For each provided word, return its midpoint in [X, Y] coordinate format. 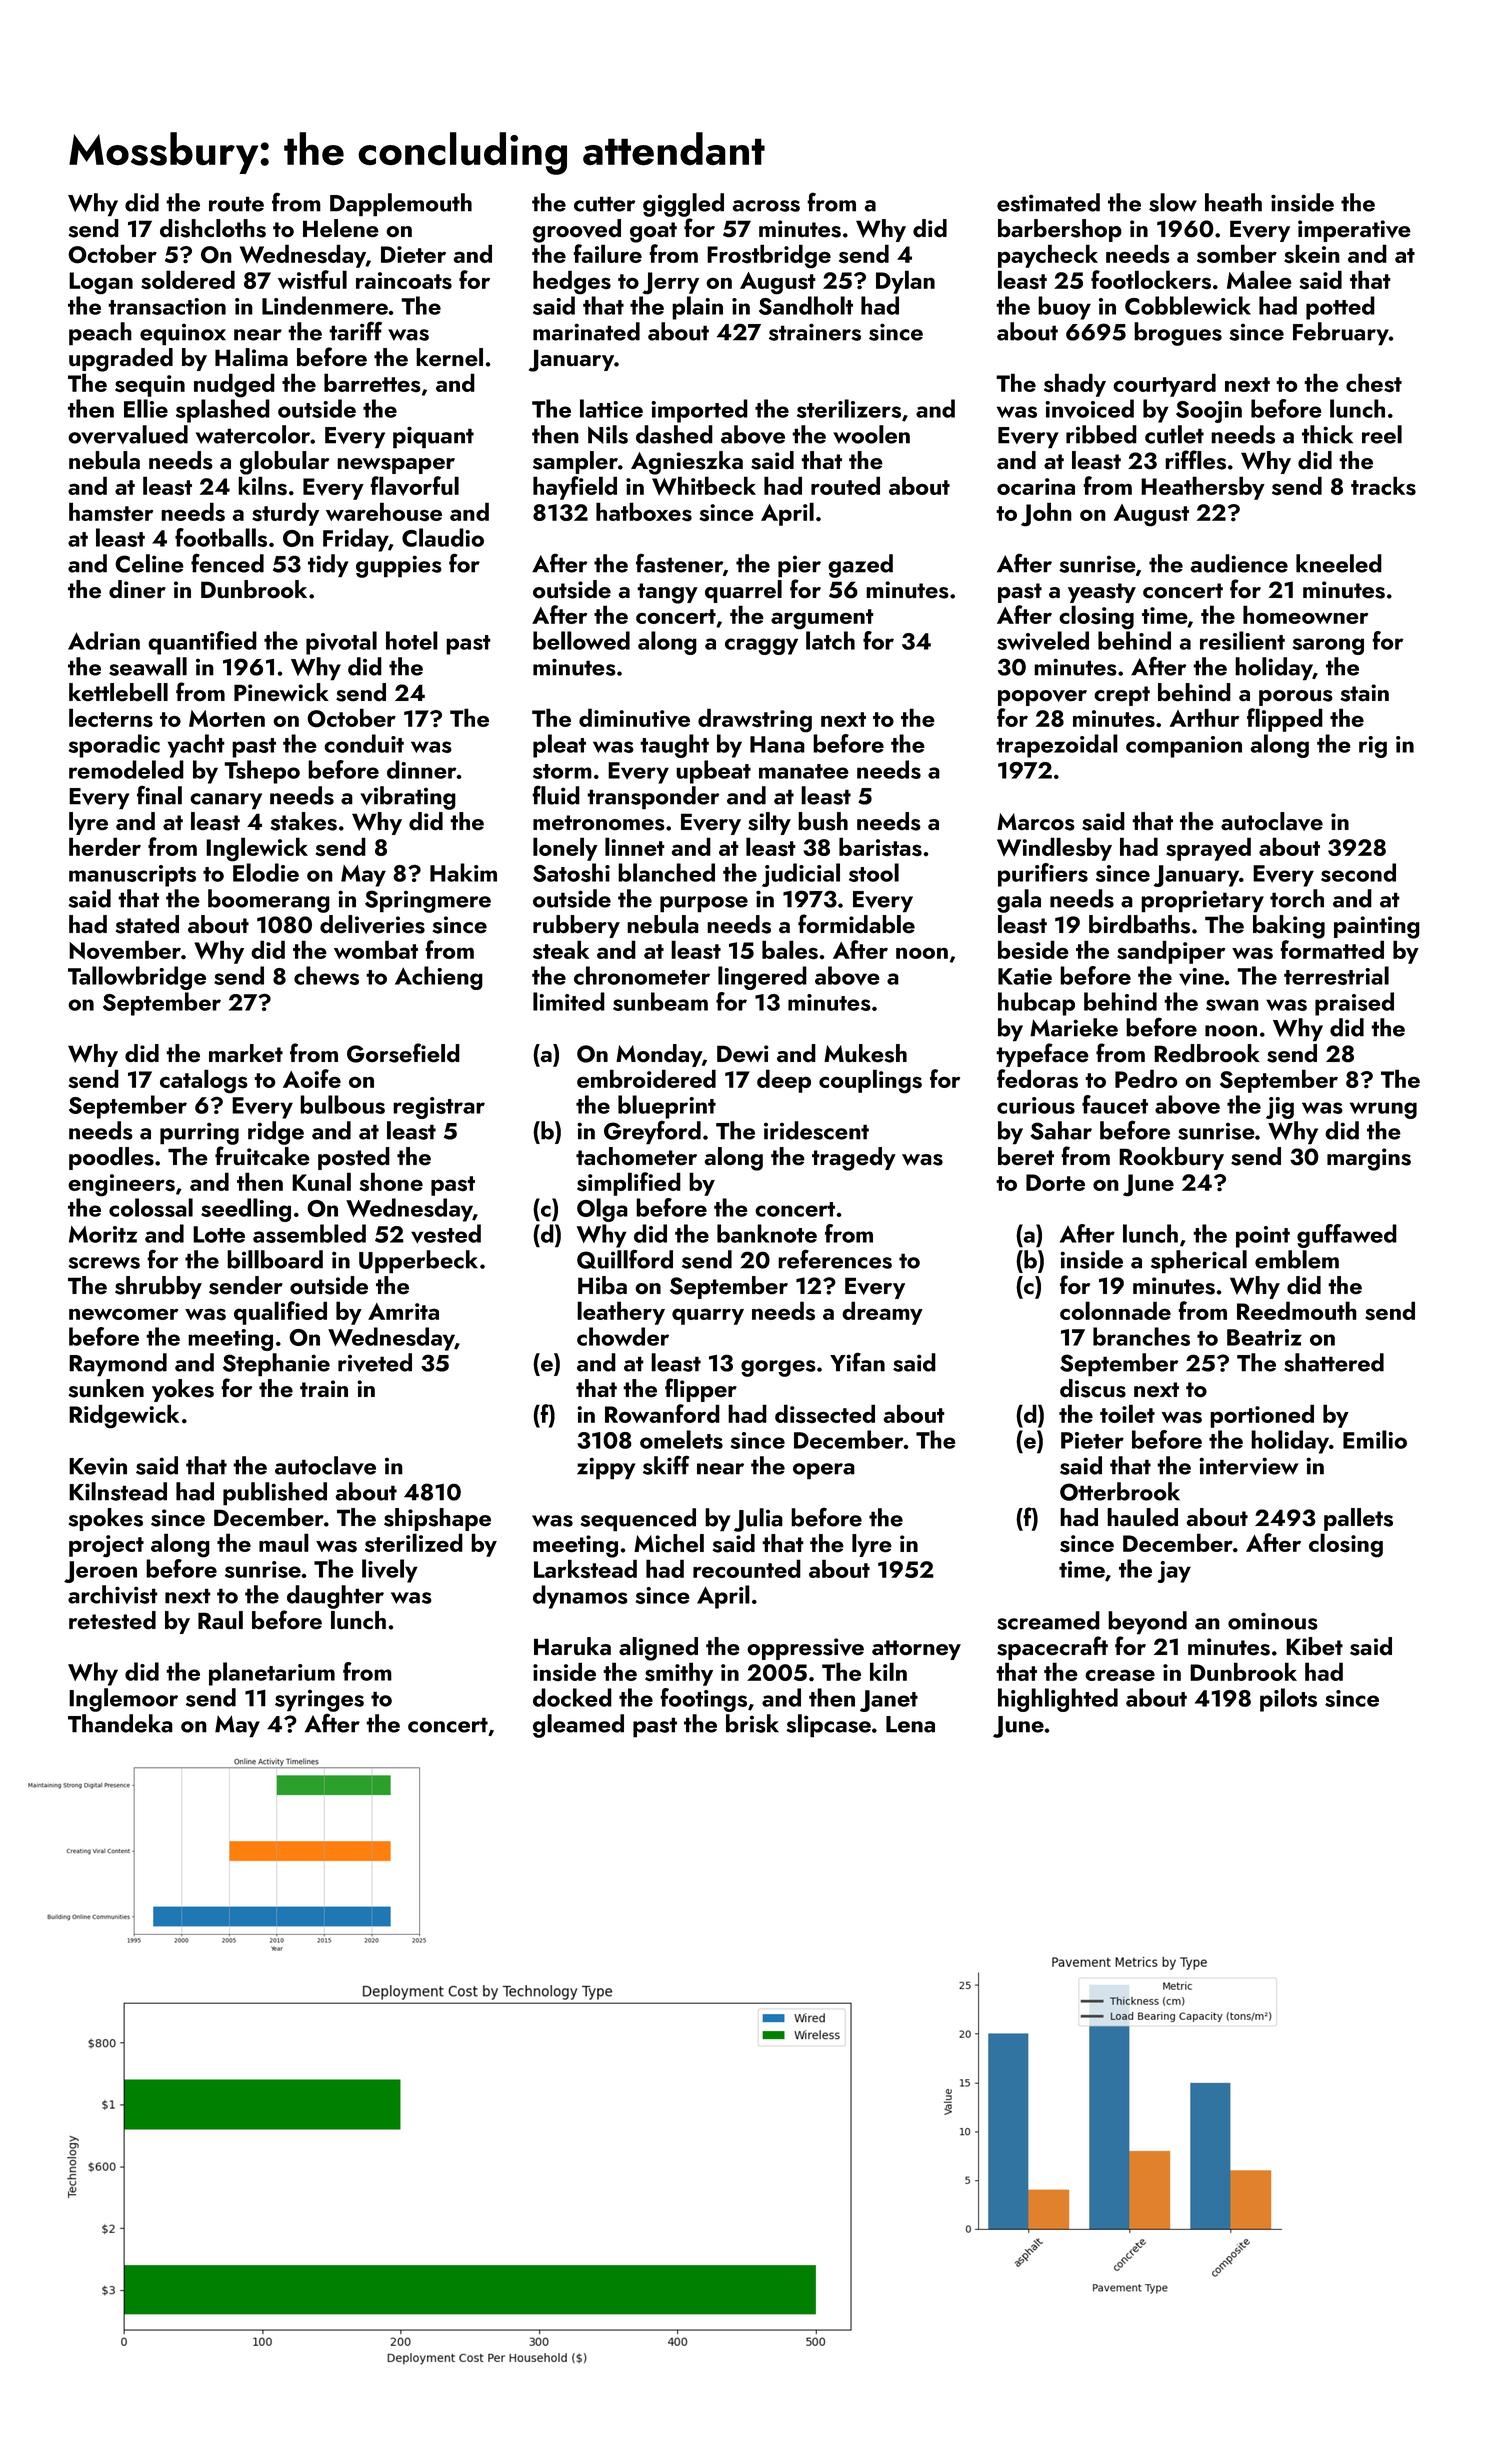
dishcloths [213, 228]
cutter [604, 204]
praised [1354, 1004]
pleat [559, 746]
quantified [202, 643]
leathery [621, 1313]
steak [561, 950]
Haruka [572, 1646]
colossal [151, 1207]
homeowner [1305, 614]
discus [1093, 1388]
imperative [1354, 231]
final [159, 795]
